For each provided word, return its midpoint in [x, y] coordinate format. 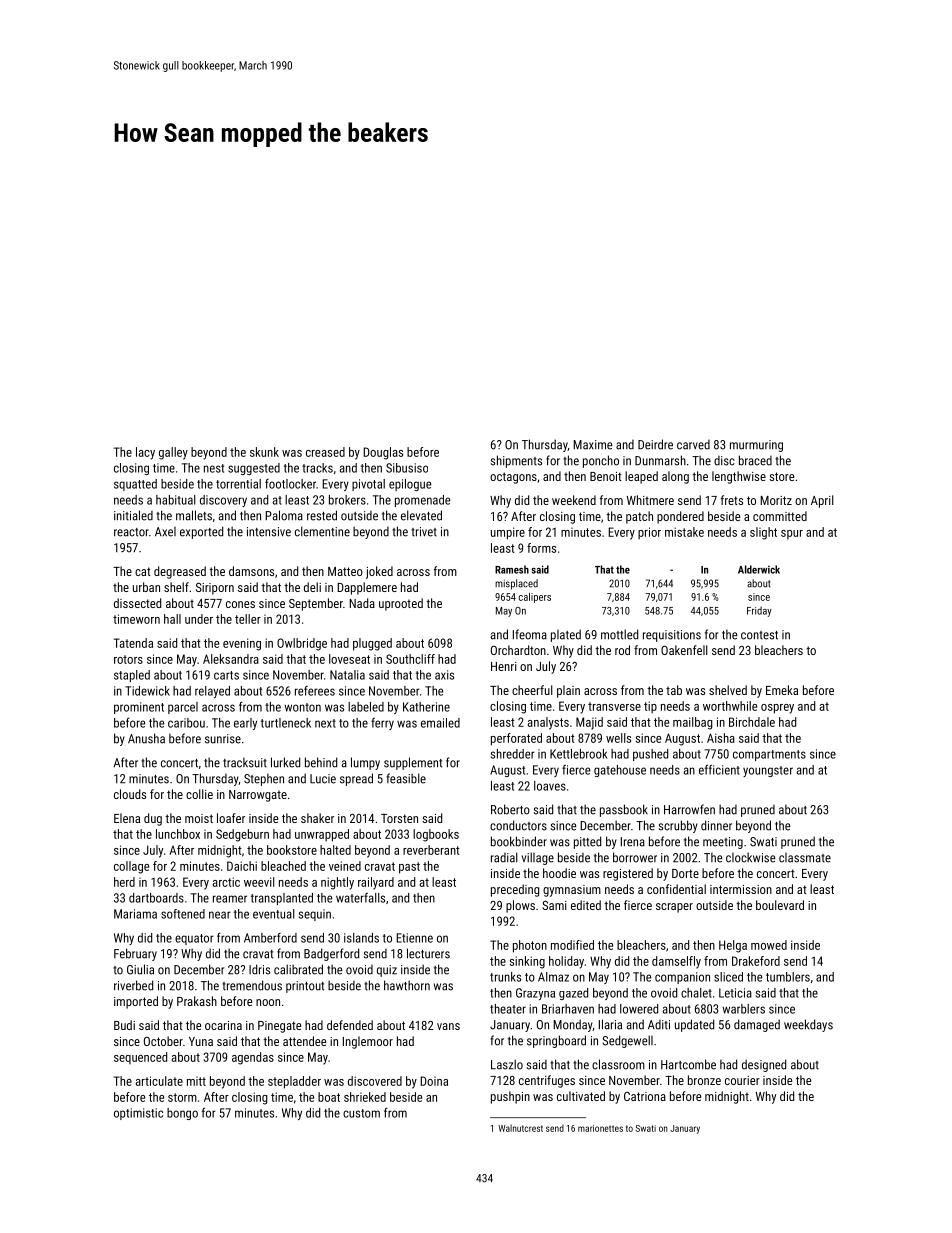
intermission [741, 889]
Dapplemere [367, 588]
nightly [337, 883]
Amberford [270, 938]
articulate [159, 1081]
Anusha [146, 738]
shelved [728, 690]
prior [649, 533]
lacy [145, 453]
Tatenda [133, 643]
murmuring [756, 446]
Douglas [383, 453]
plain [568, 691]
